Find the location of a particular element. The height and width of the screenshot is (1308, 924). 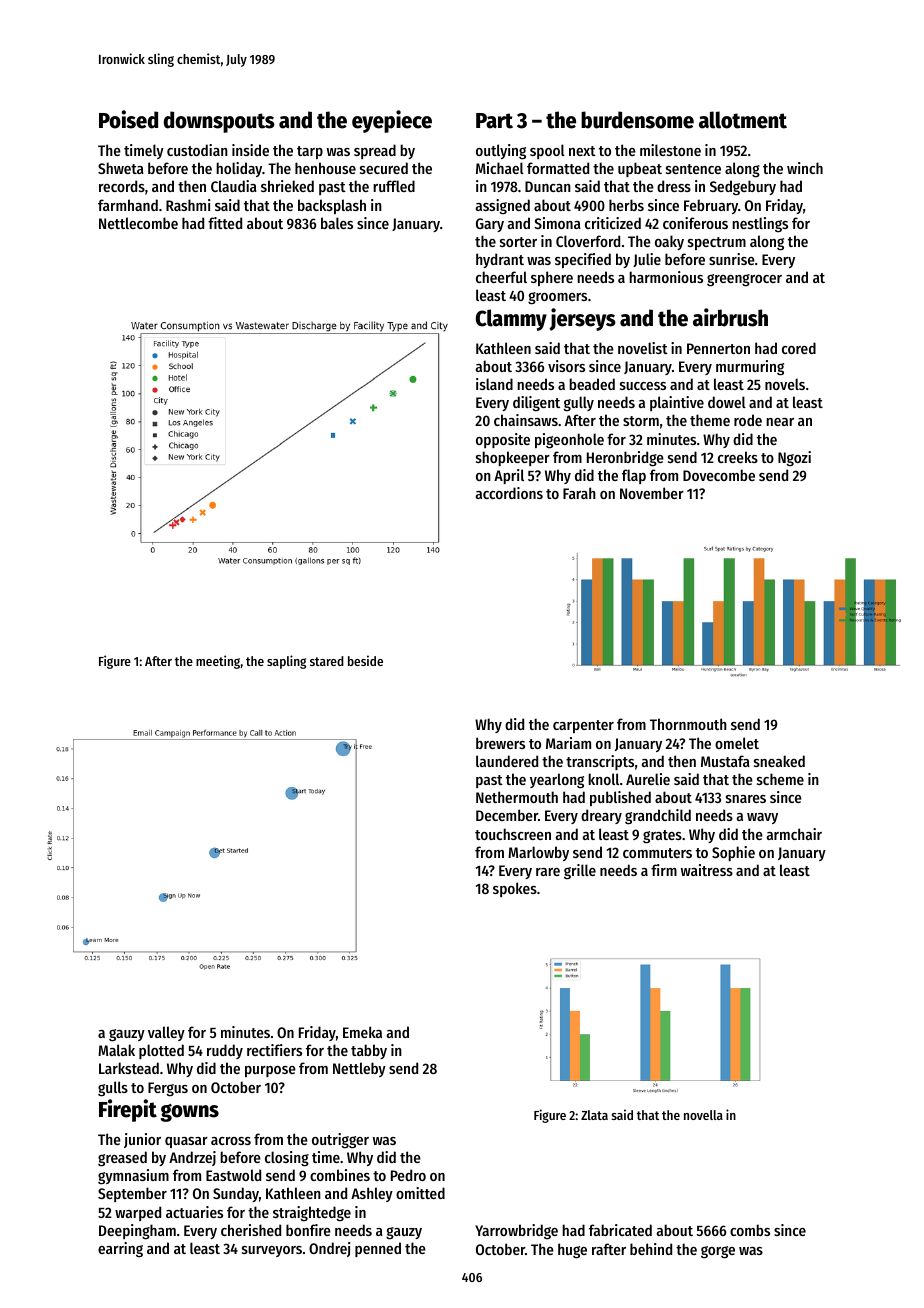

Firepit is located at coordinates (128, 1110).
